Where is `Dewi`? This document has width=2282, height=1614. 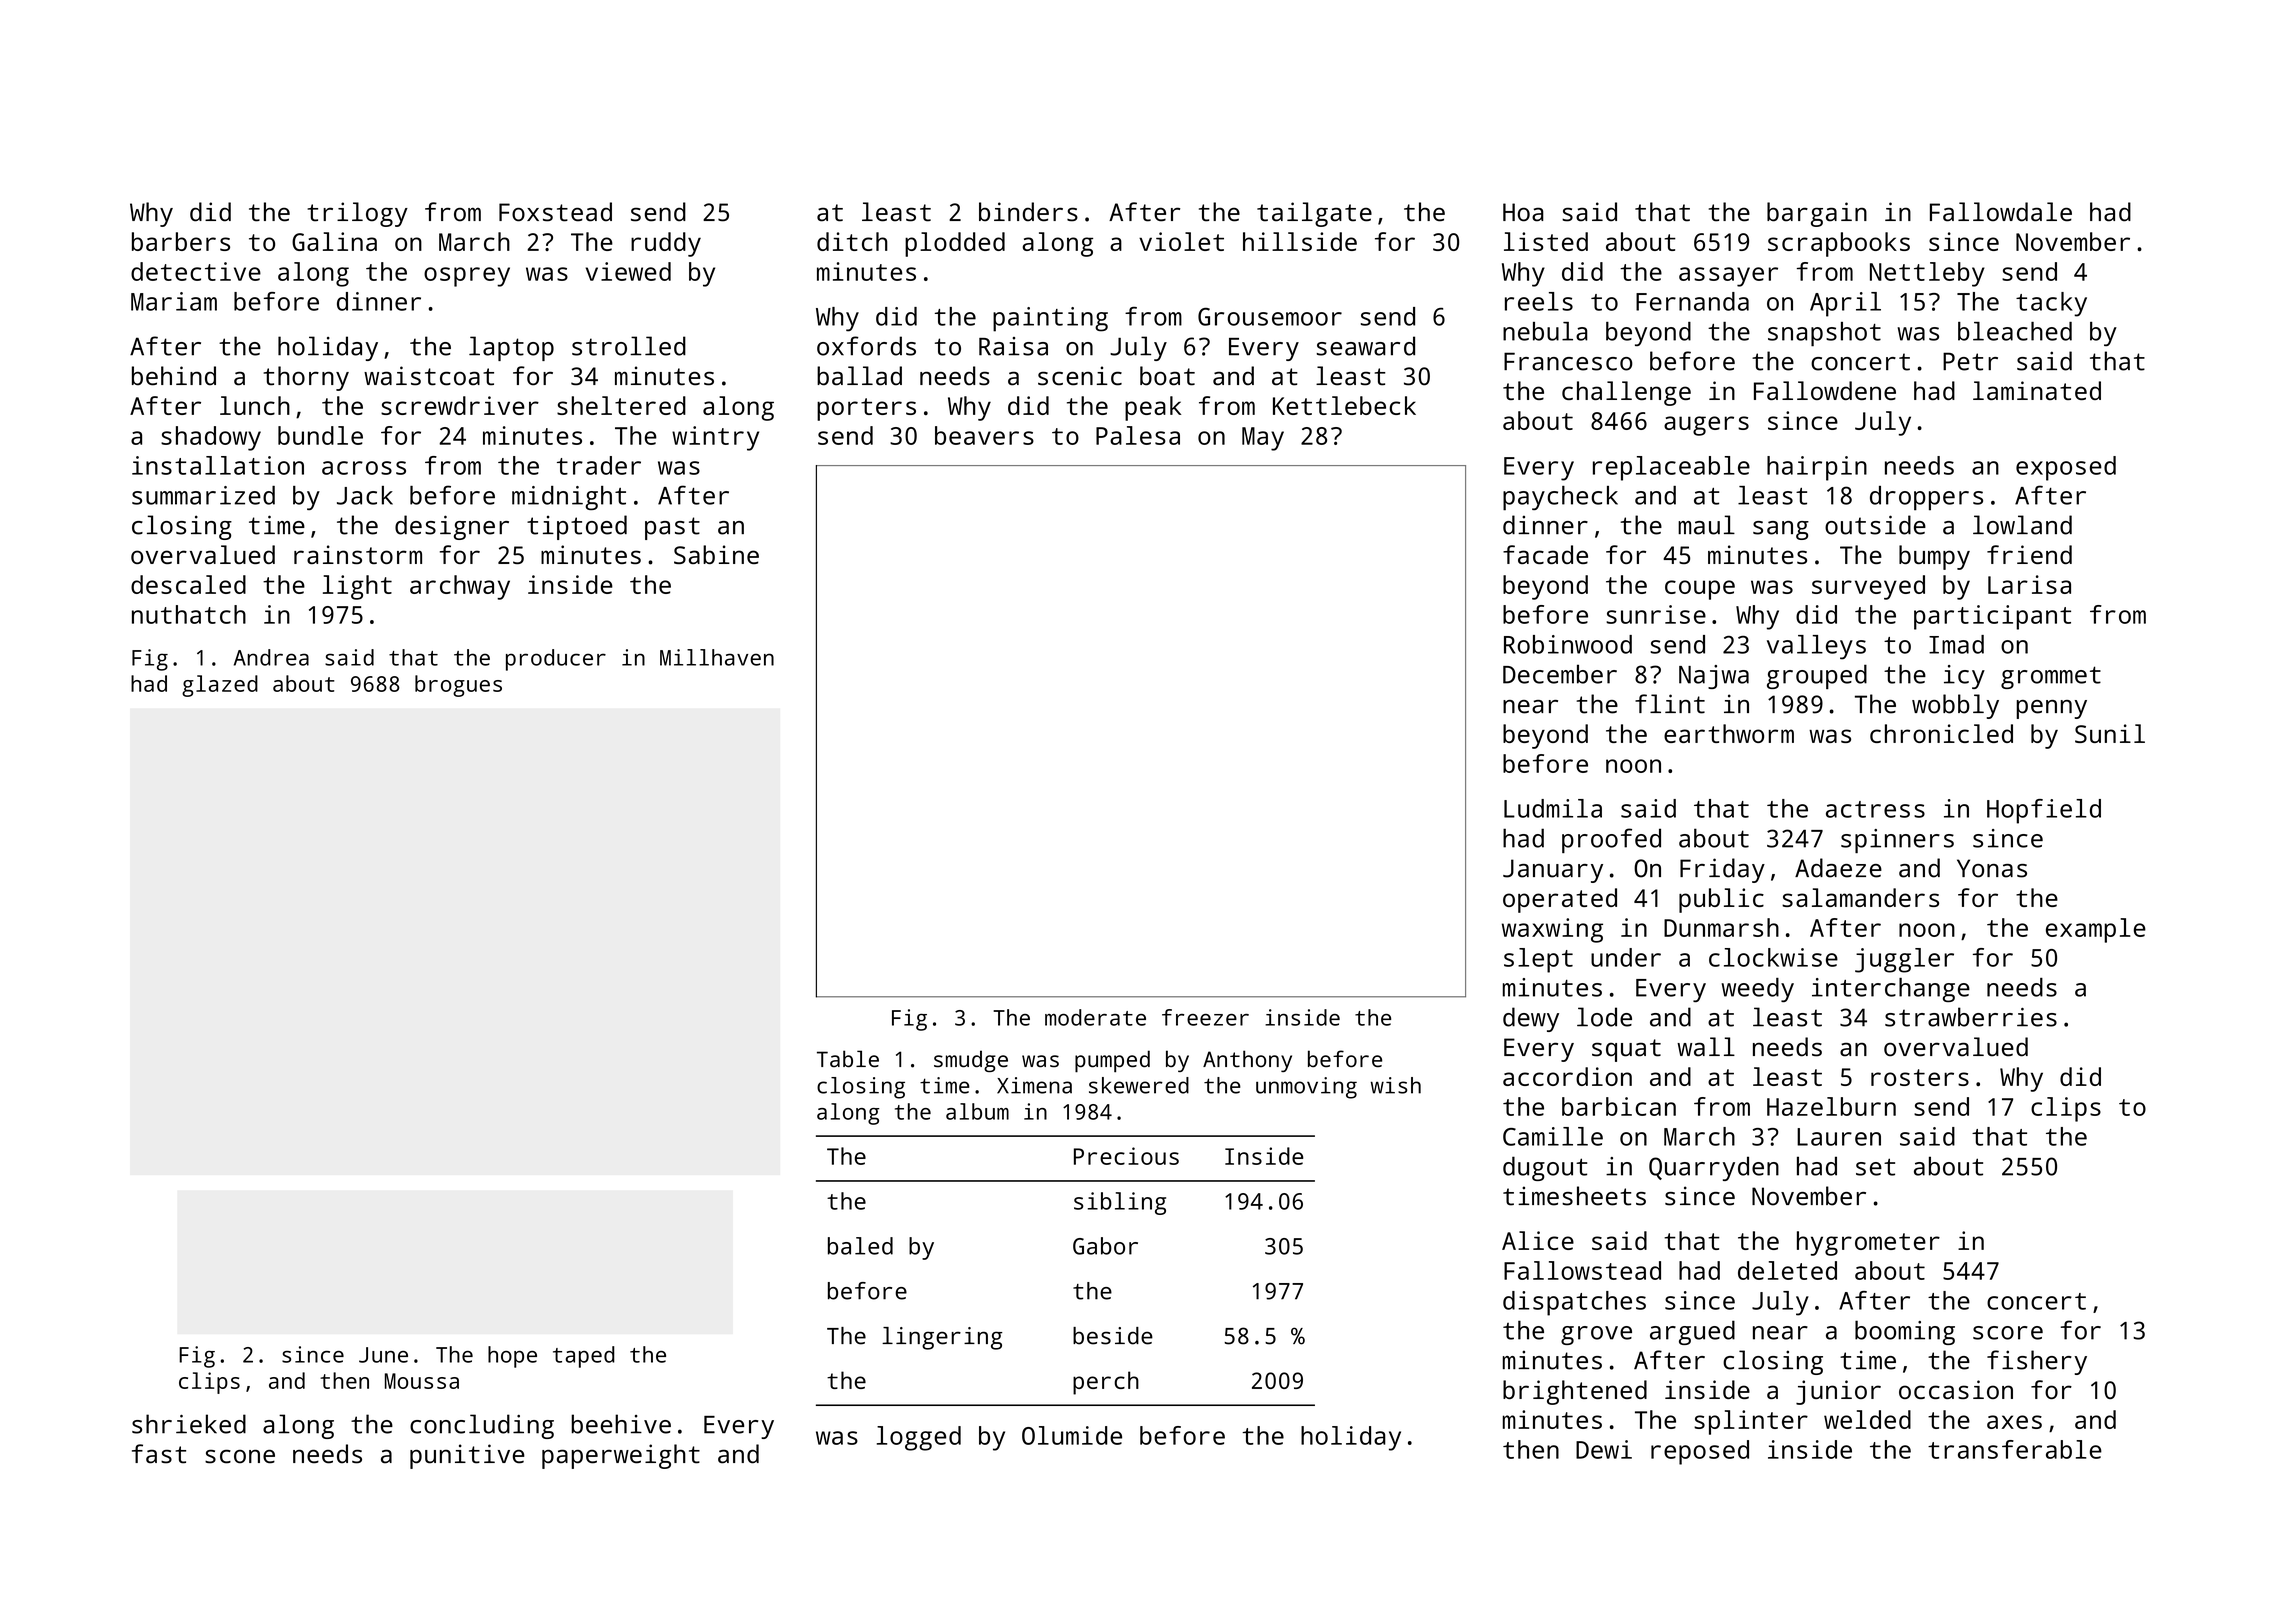
Dewi is located at coordinates (1604, 1449).
